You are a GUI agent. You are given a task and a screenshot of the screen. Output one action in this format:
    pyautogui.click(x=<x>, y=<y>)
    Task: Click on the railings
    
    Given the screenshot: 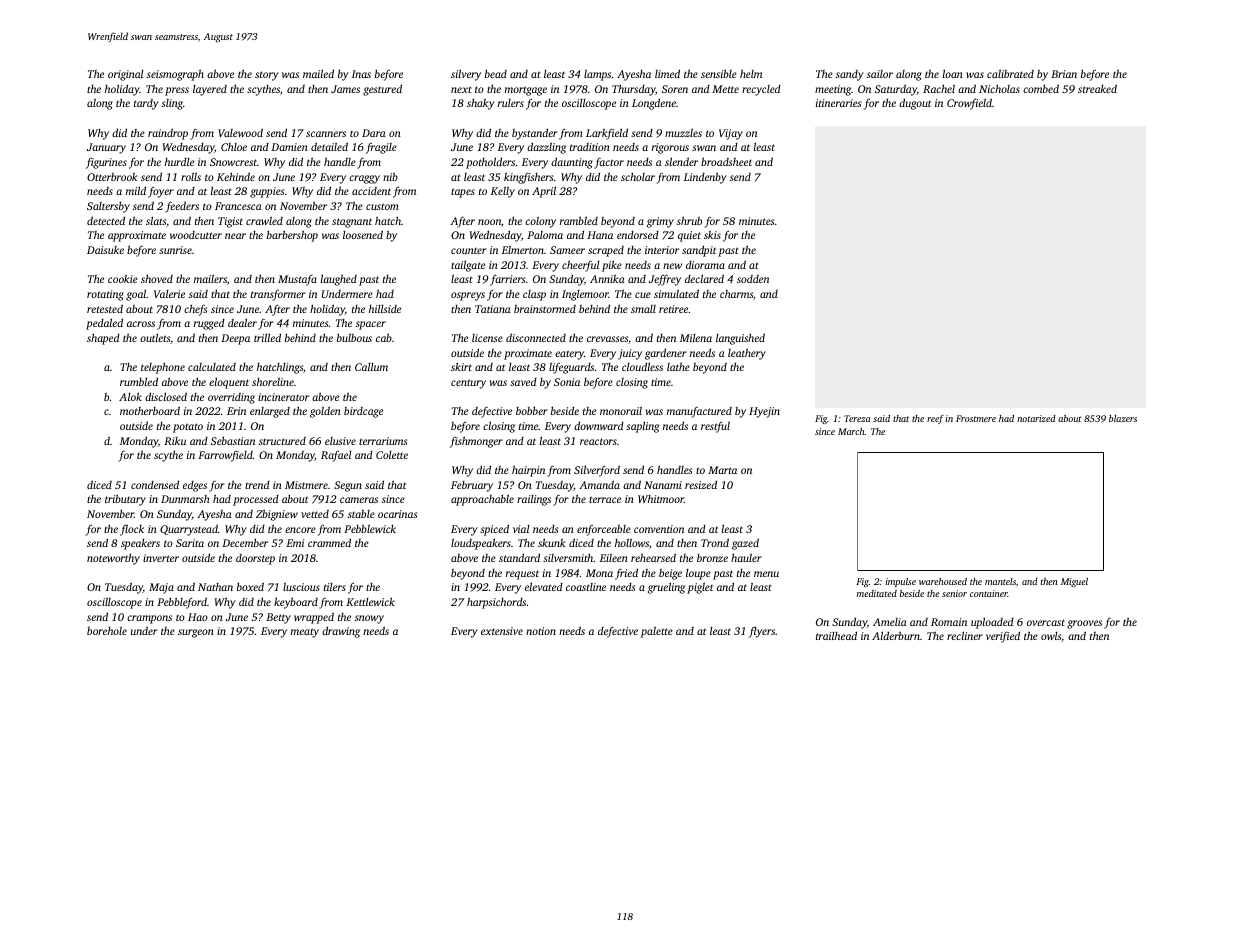 What is the action you would take?
    pyautogui.click(x=534, y=500)
